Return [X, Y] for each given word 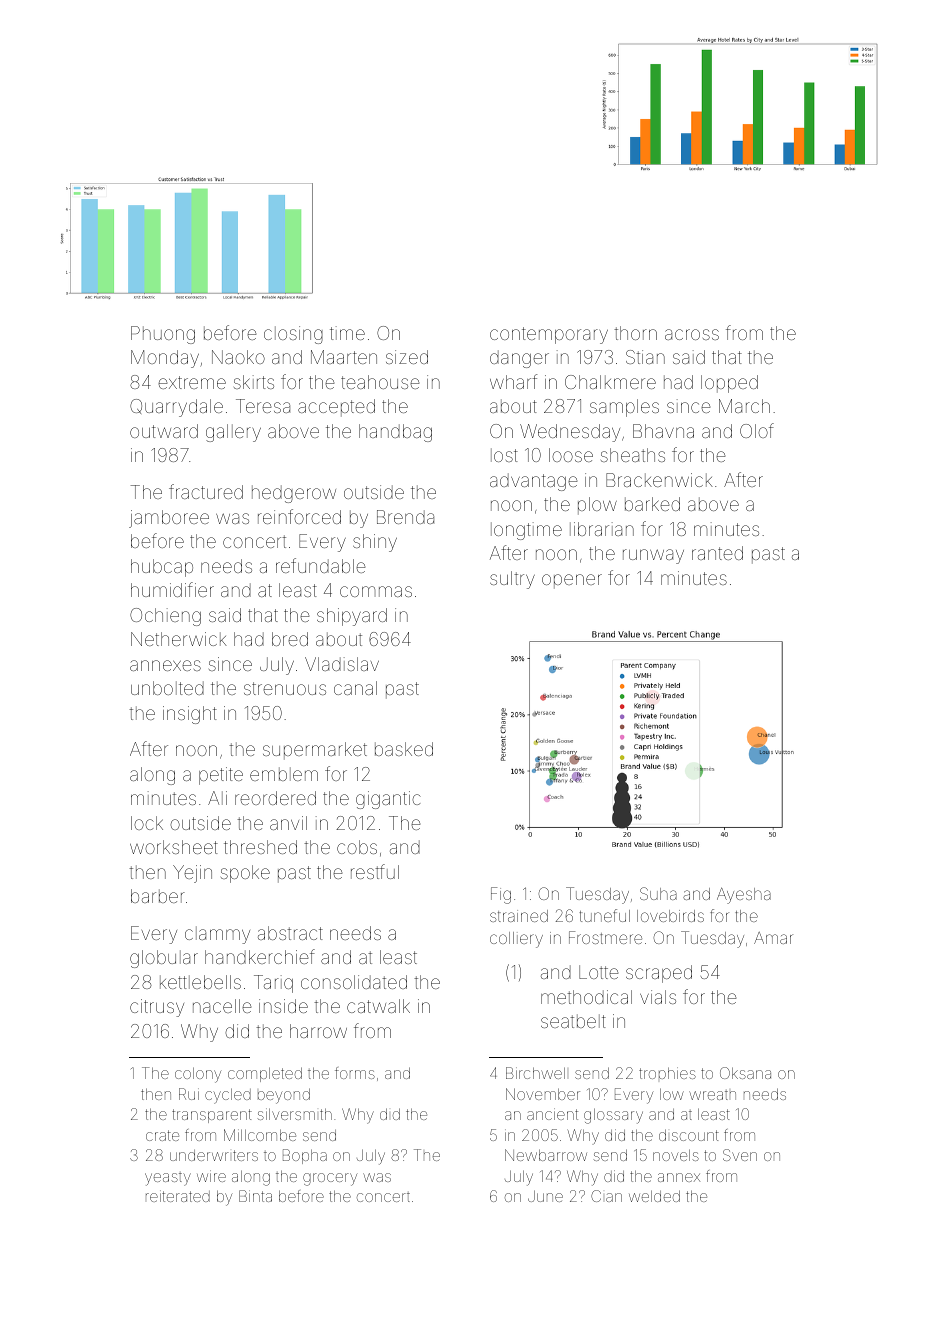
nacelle [222, 1006]
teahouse [380, 382]
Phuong [163, 335]
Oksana [745, 1073]
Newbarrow [546, 1155]
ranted [717, 553]
